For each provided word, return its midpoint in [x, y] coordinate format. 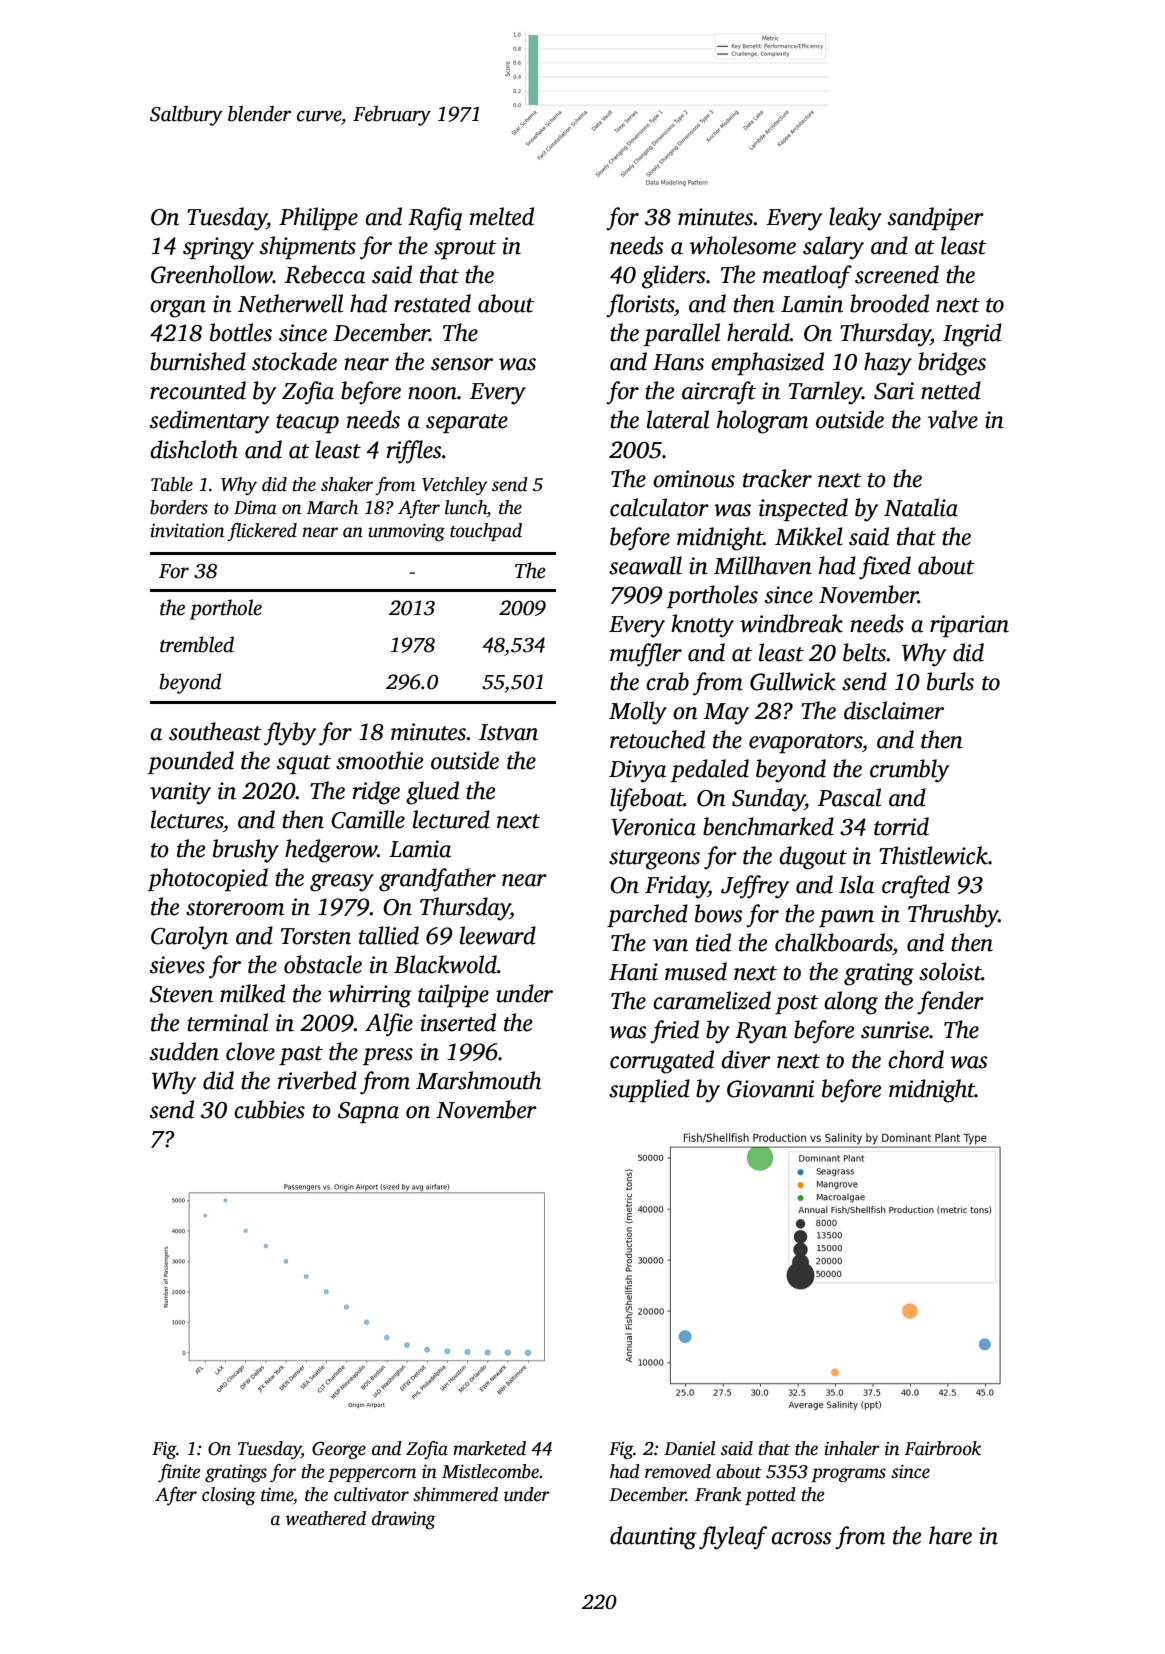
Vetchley [454, 486]
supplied [649, 1090]
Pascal [849, 797]
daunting [653, 1538]
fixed [885, 568]
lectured [451, 819]
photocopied [208, 879]
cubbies [269, 1109]
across [801, 1538]
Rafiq [435, 219]
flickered [262, 532]
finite [179, 1473]
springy [218, 248]
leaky [855, 219]
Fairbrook [942, 1448]
